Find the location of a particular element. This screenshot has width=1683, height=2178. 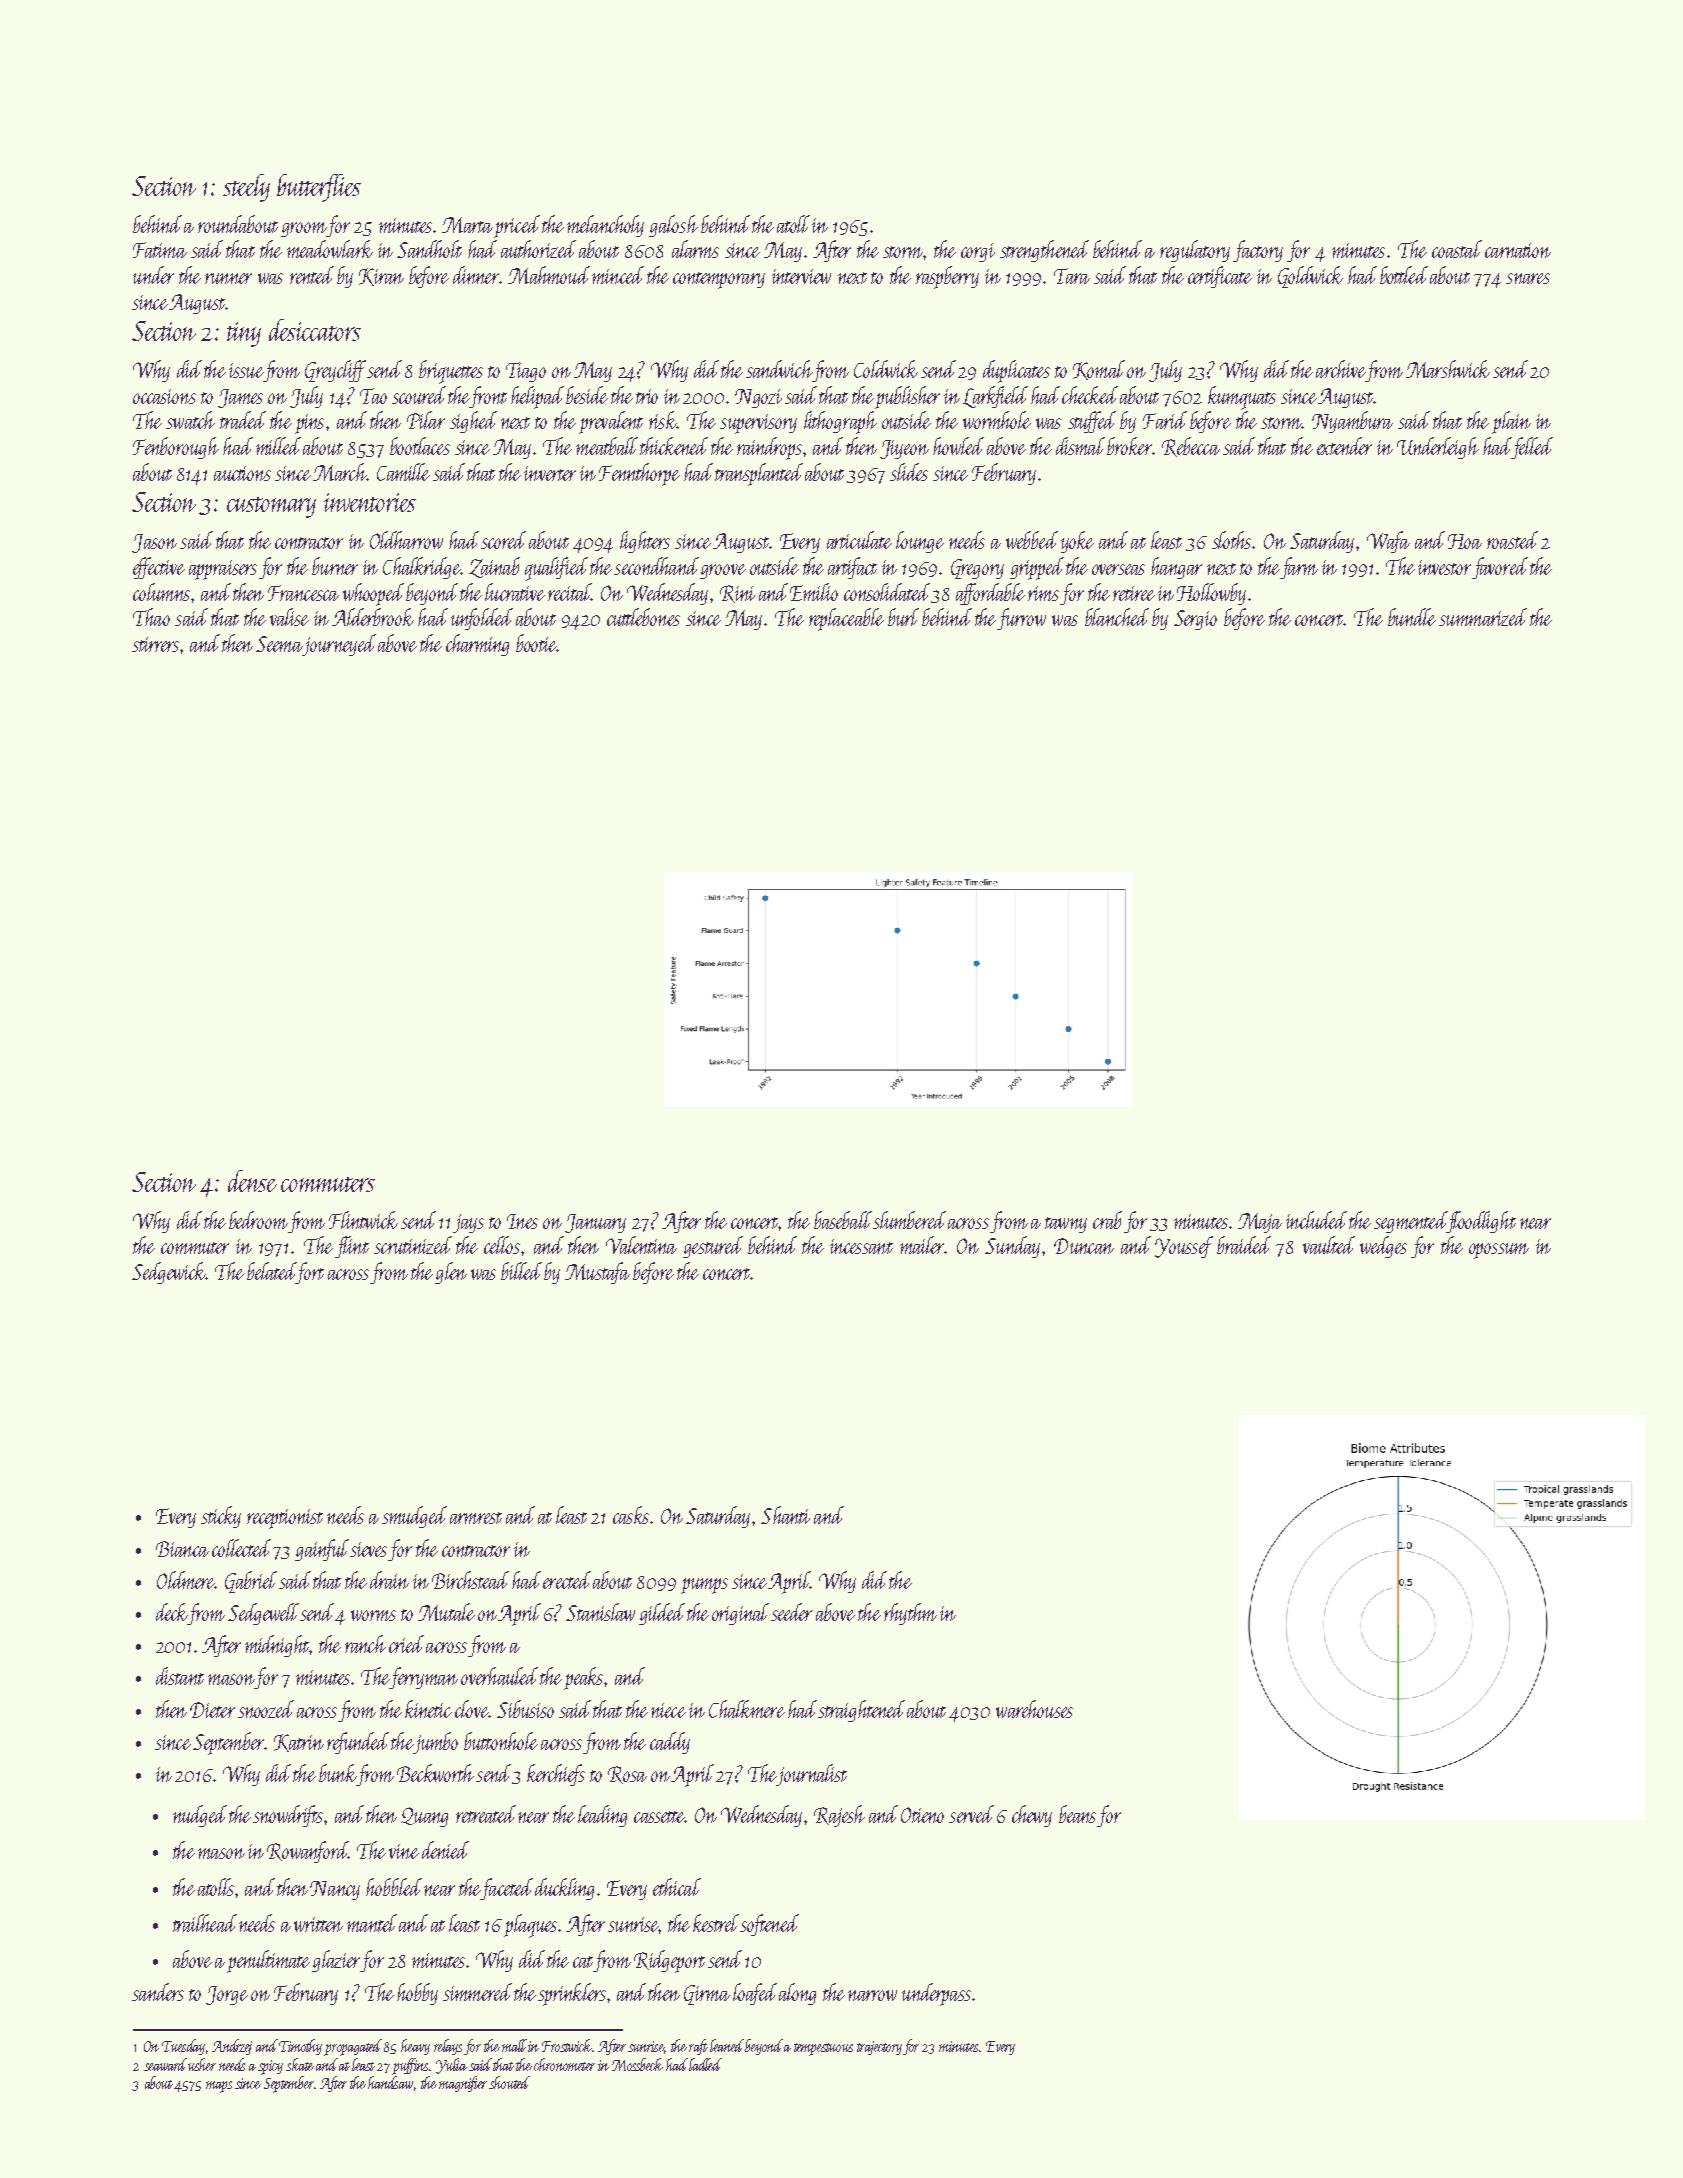

summarized is located at coordinates (1483, 617).
